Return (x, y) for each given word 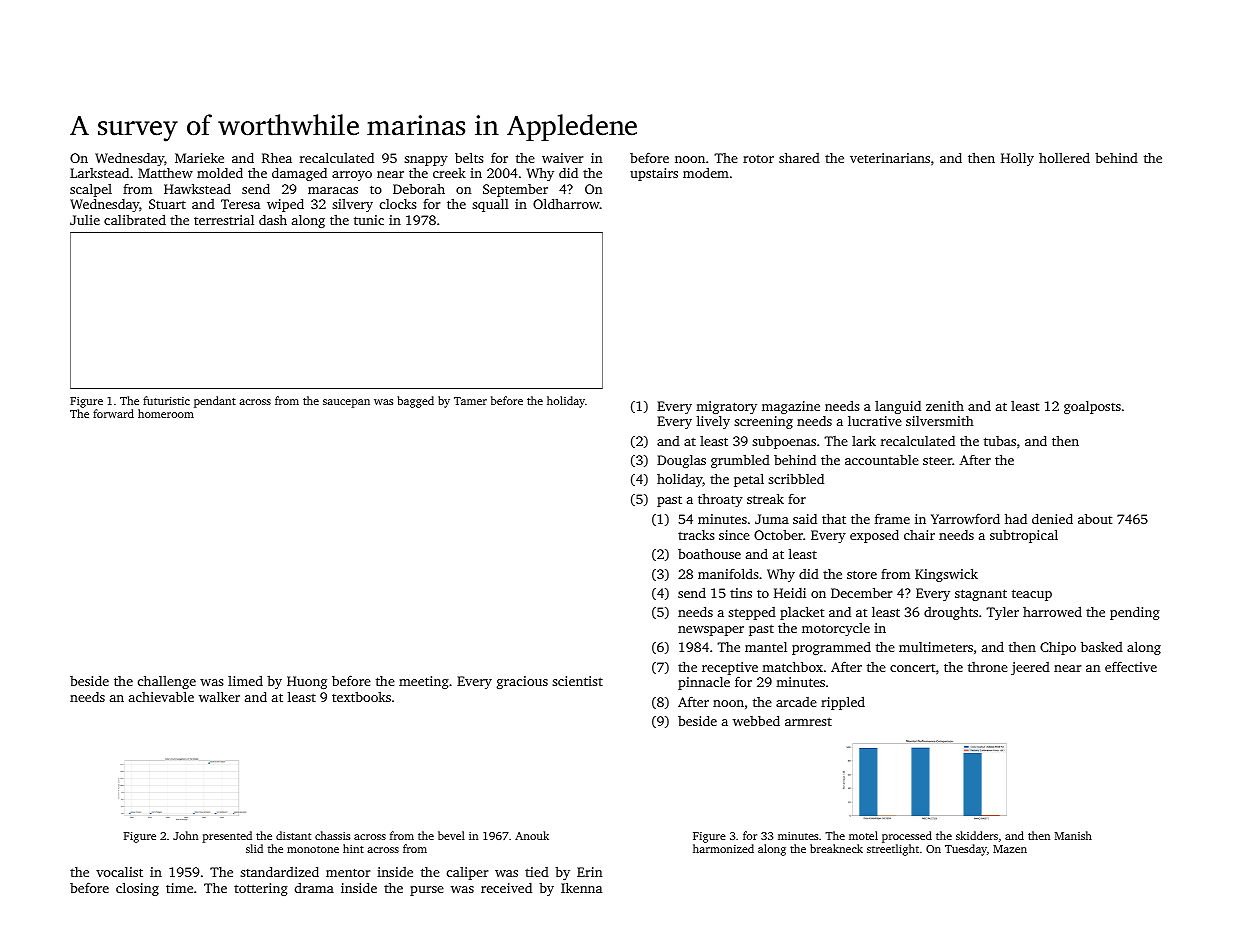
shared (799, 157)
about (1095, 518)
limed (245, 680)
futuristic (166, 400)
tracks (696, 535)
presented (227, 837)
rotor (758, 158)
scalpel (91, 191)
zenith (945, 406)
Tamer (470, 401)
